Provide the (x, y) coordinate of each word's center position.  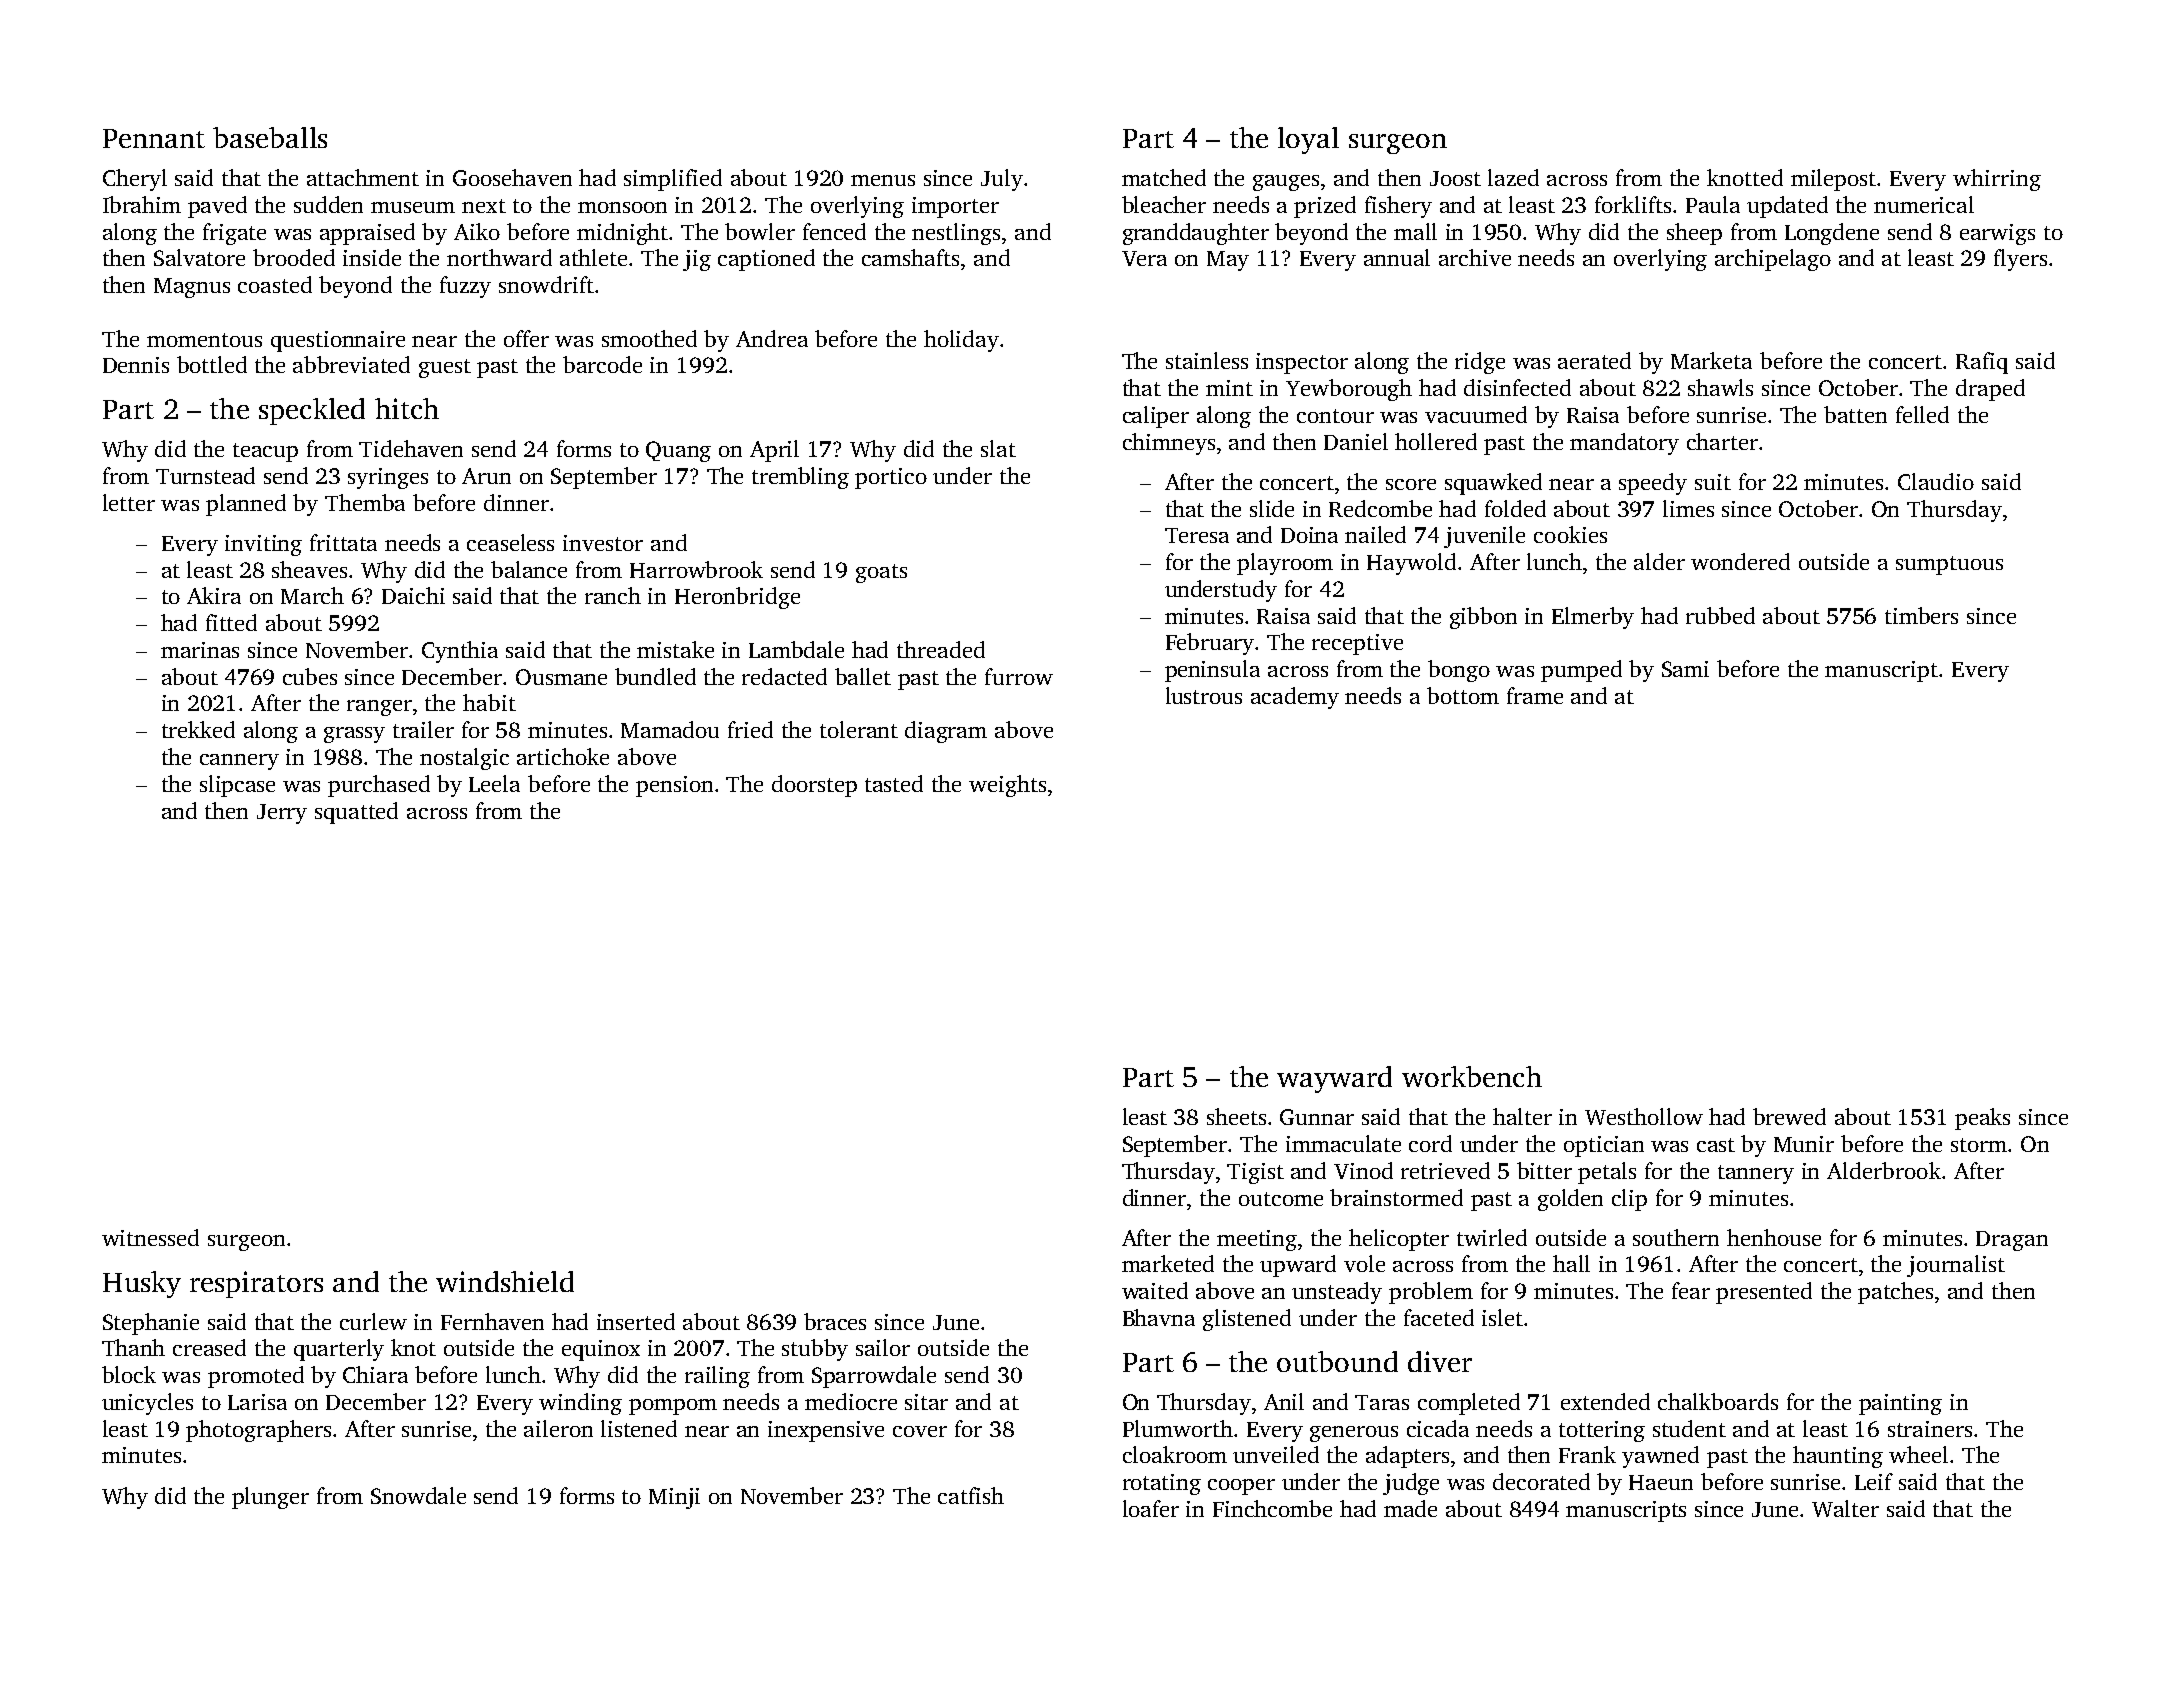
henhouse (1774, 1237)
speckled (312, 411)
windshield (505, 1281)
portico (891, 478)
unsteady (1337, 1293)
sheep (1694, 234)
